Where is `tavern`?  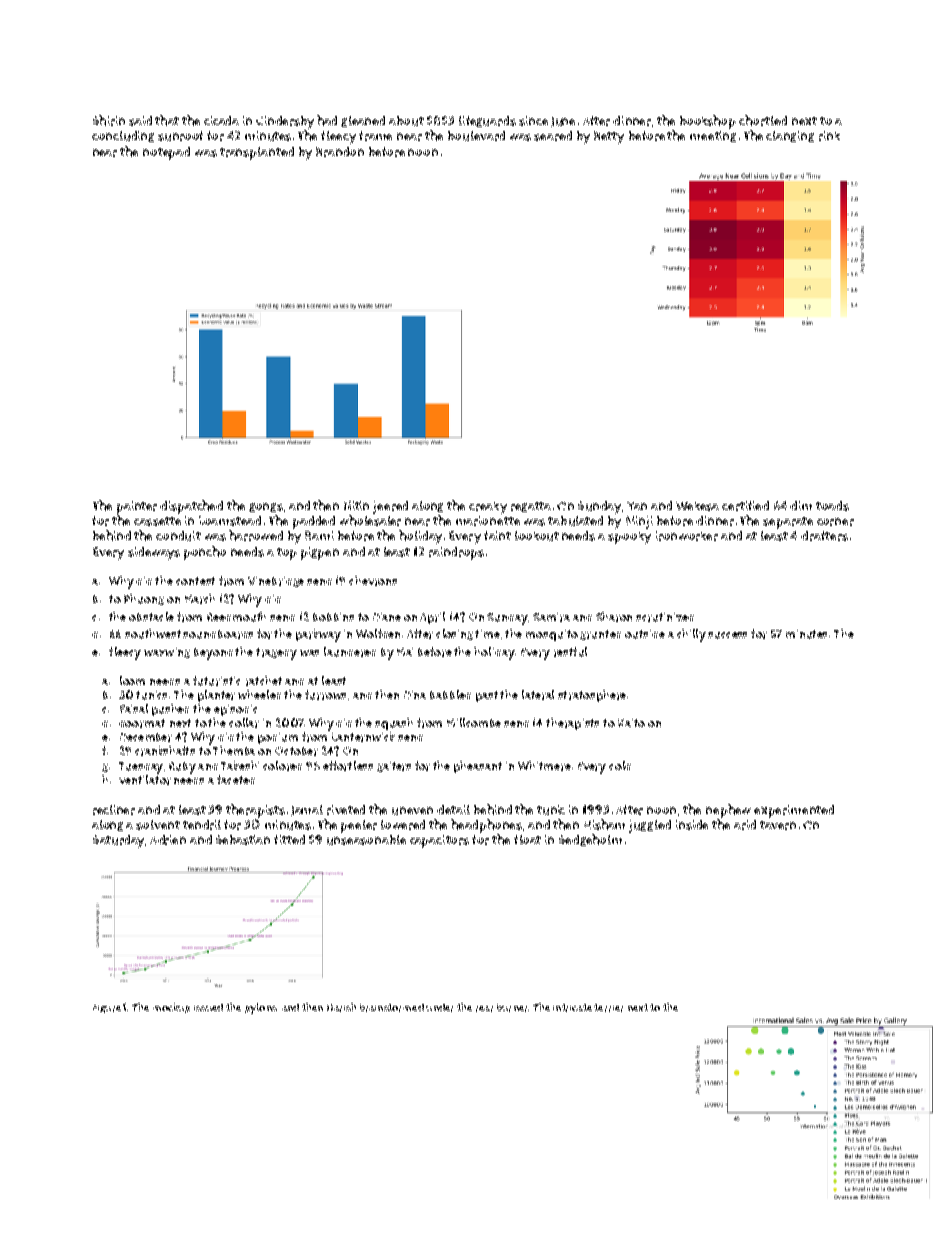 tavern is located at coordinates (778, 825).
